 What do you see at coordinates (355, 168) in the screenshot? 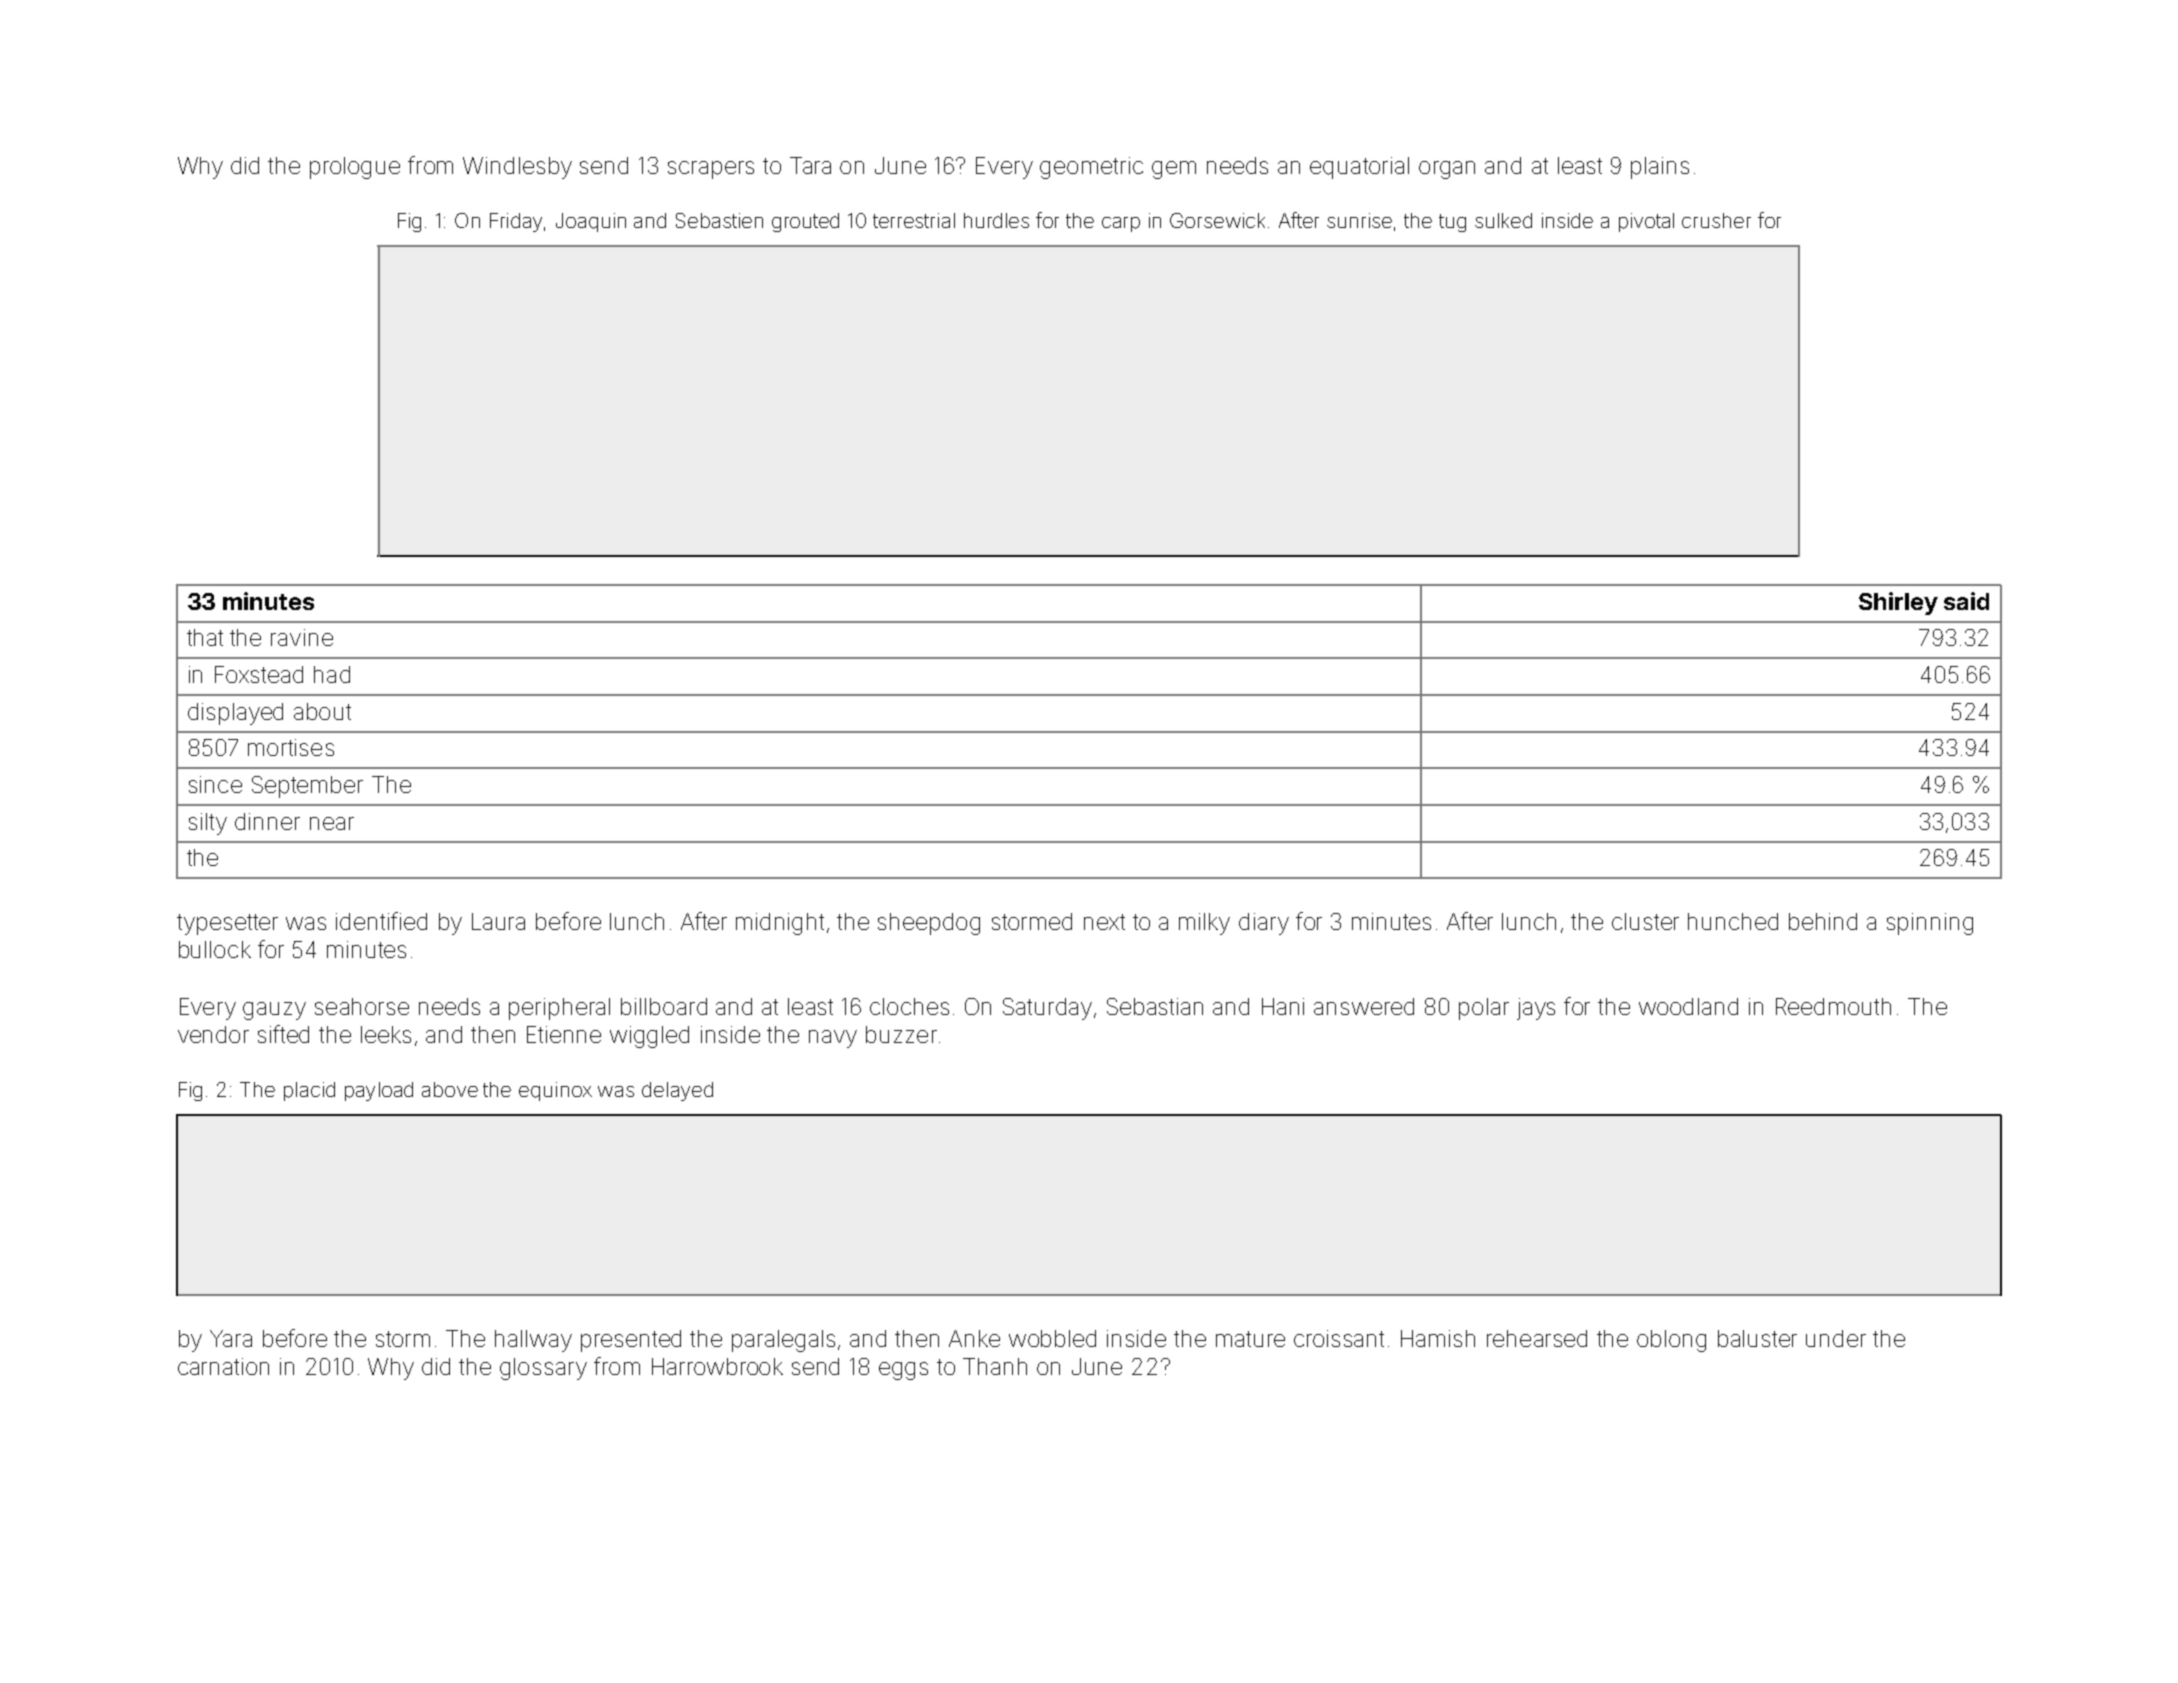
I see `prologue` at bounding box center [355, 168].
